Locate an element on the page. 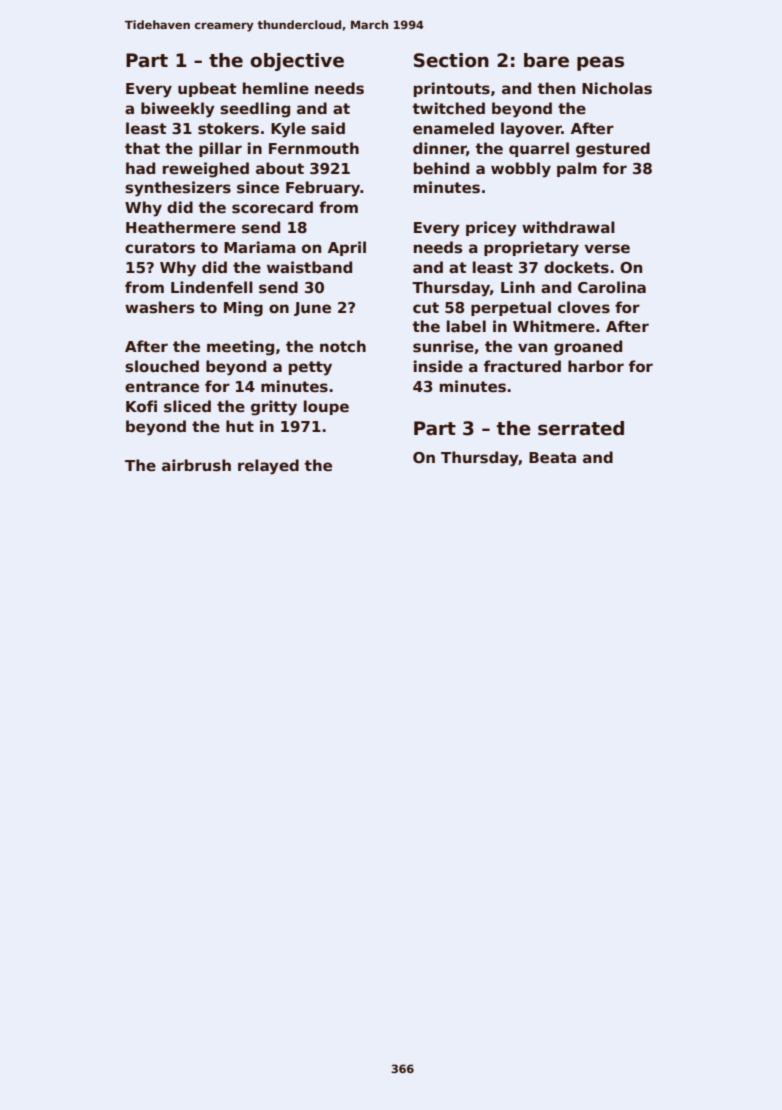 This page has width=782, height=1110. withdrawal is located at coordinates (568, 227).
